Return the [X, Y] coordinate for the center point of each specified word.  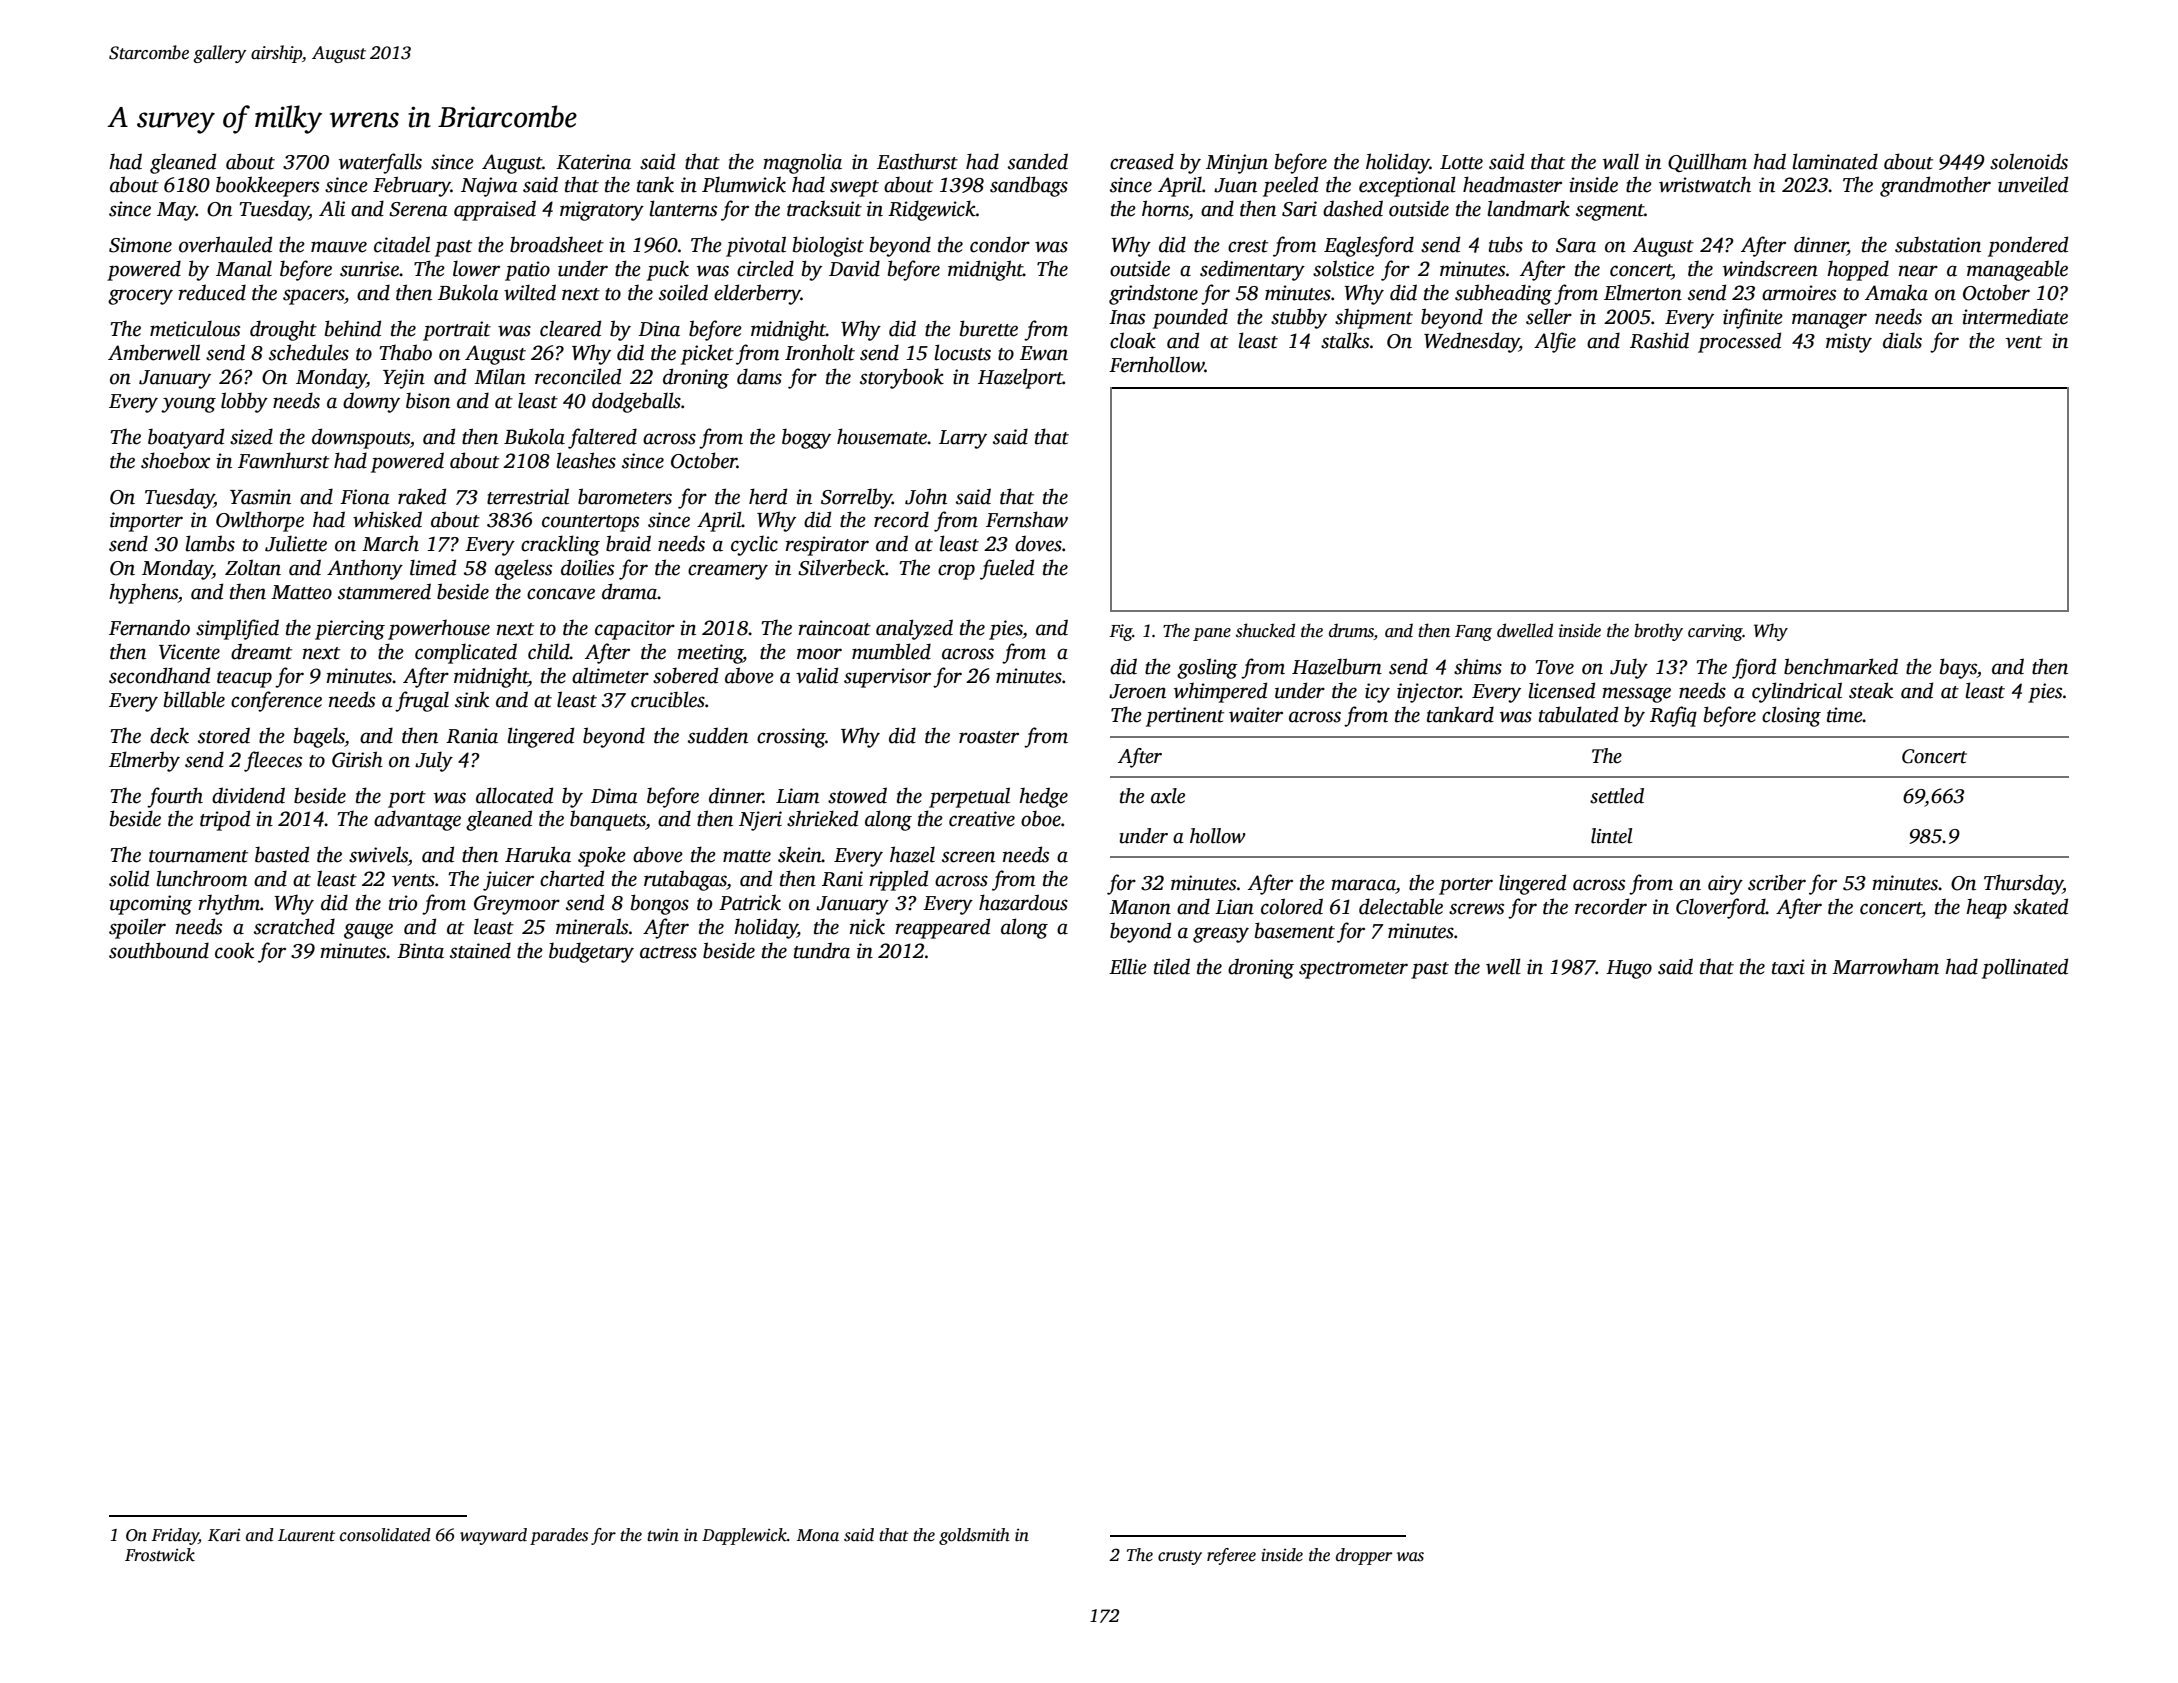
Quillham [1707, 162]
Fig [1120, 632]
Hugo [1629, 969]
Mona [818, 1535]
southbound [159, 950]
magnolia [802, 163]
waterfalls [380, 163]
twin [663, 1535]
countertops [590, 523]
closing [1791, 716]
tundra [822, 950]
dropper [1364, 1556]
